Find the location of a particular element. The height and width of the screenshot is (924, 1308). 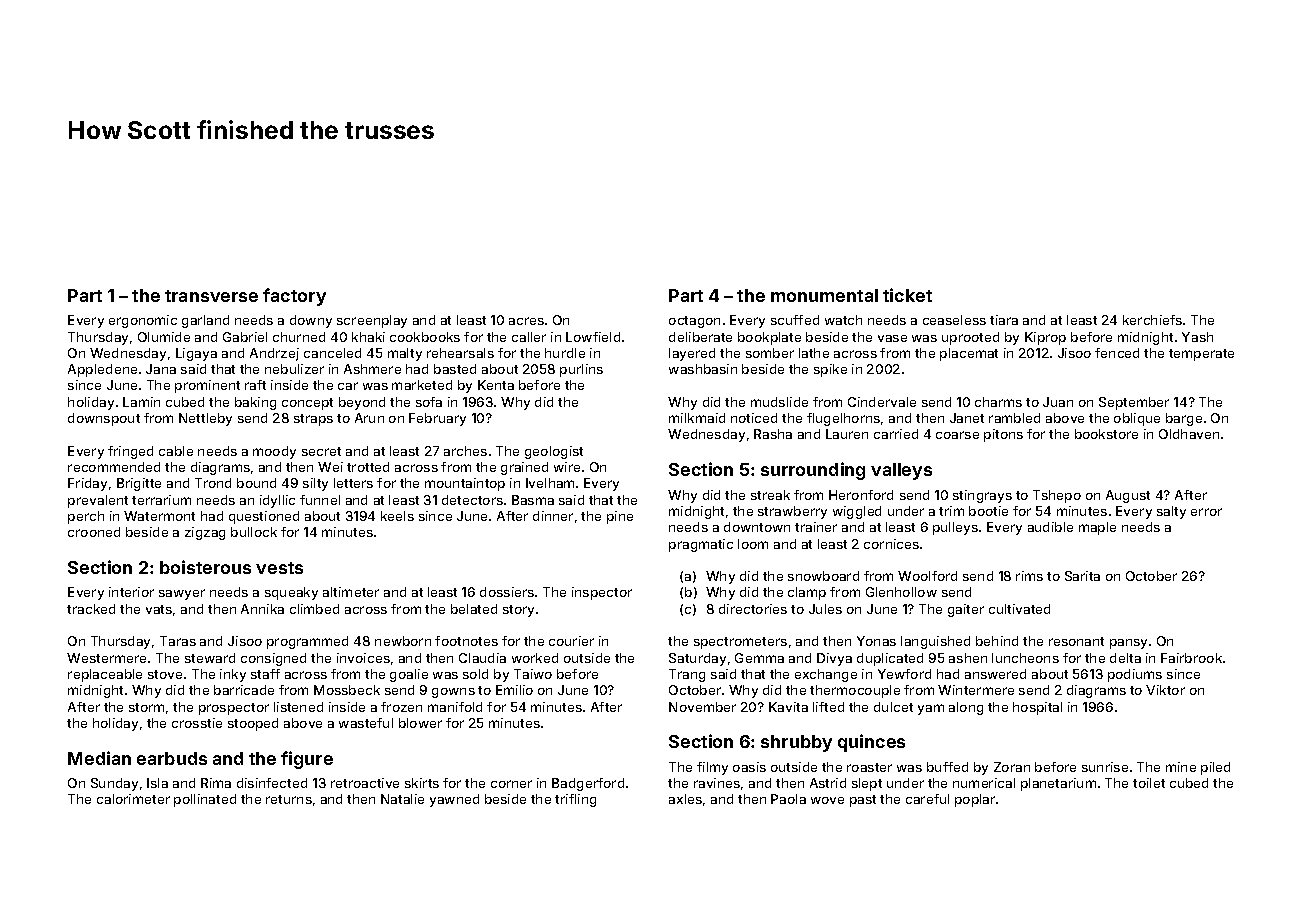

earbuds is located at coordinates (172, 758).
